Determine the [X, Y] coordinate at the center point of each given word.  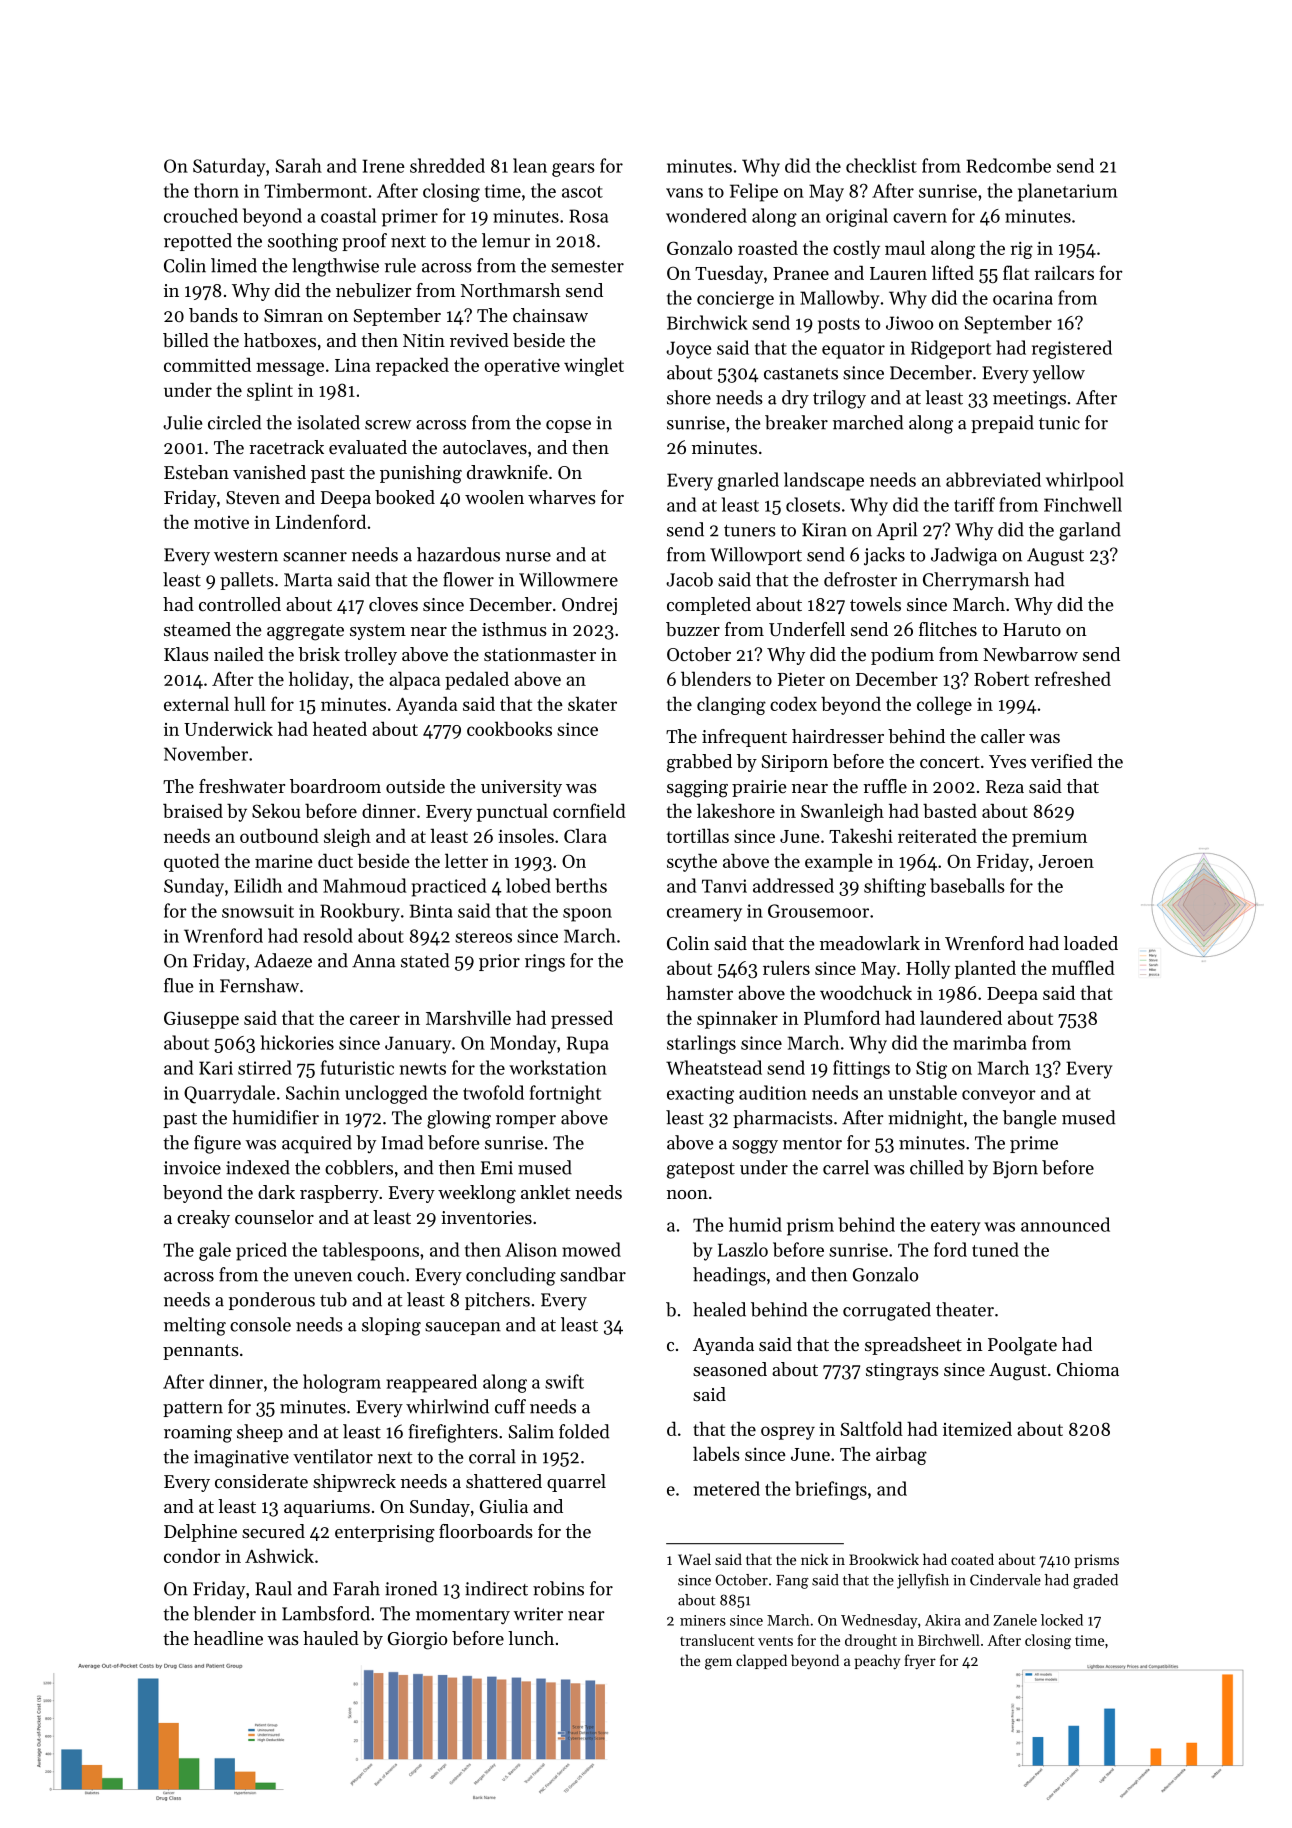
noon [687, 1194]
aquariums [327, 1508]
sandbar [593, 1274]
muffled [1083, 967]
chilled [937, 1167]
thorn [216, 190]
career [375, 1020]
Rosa [588, 216]
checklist [881, 165]
